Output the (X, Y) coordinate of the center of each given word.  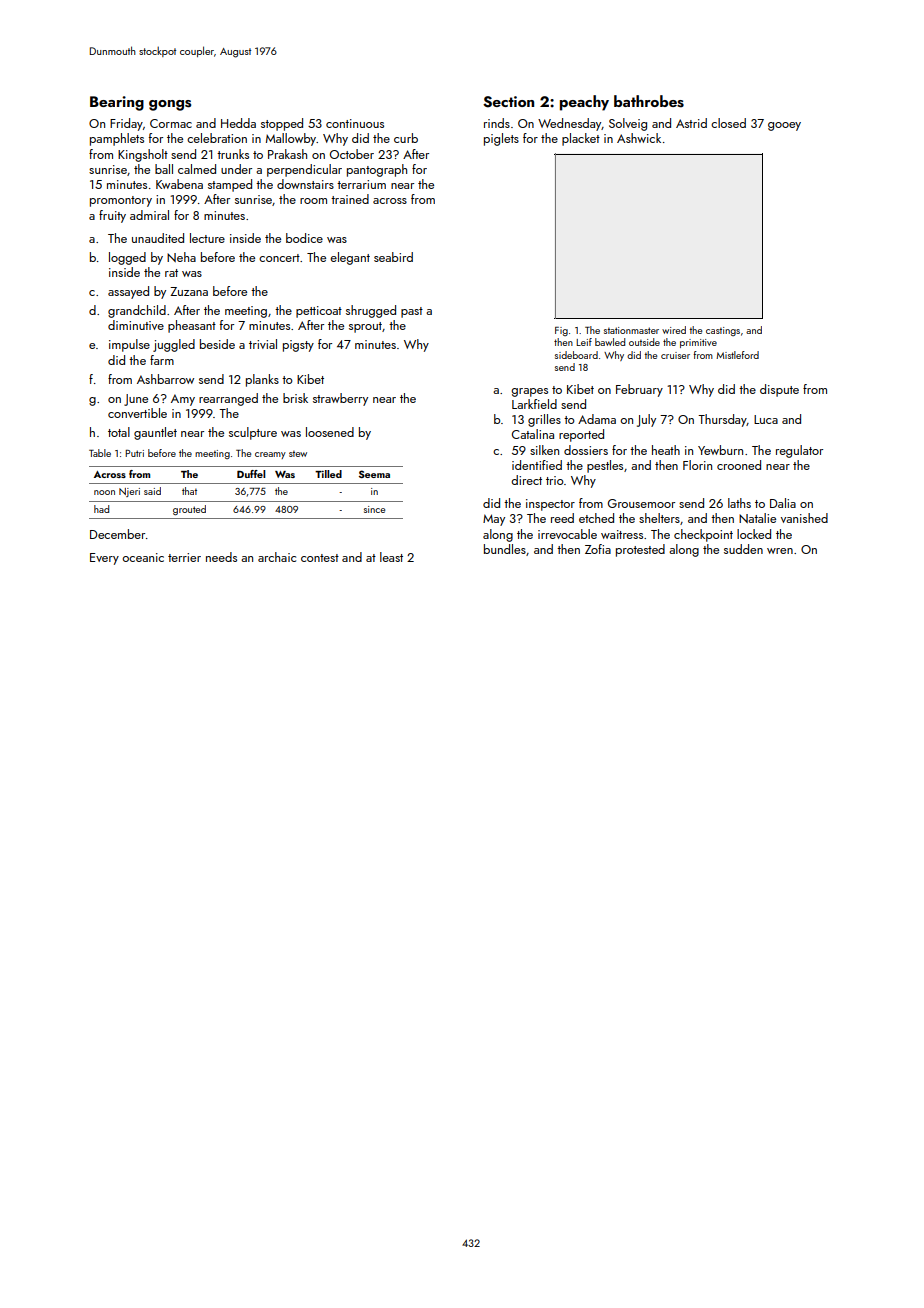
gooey (784, 126)
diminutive (136, 325)
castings (723, 331)
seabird (393, 257)
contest (320, 558)
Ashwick (639, 138)
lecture (207, 238)
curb (406, 138)
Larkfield (534, 404)
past (412, 312)
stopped (282, 124)
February (639, 390)
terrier (184, 557)
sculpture (253, 433)
